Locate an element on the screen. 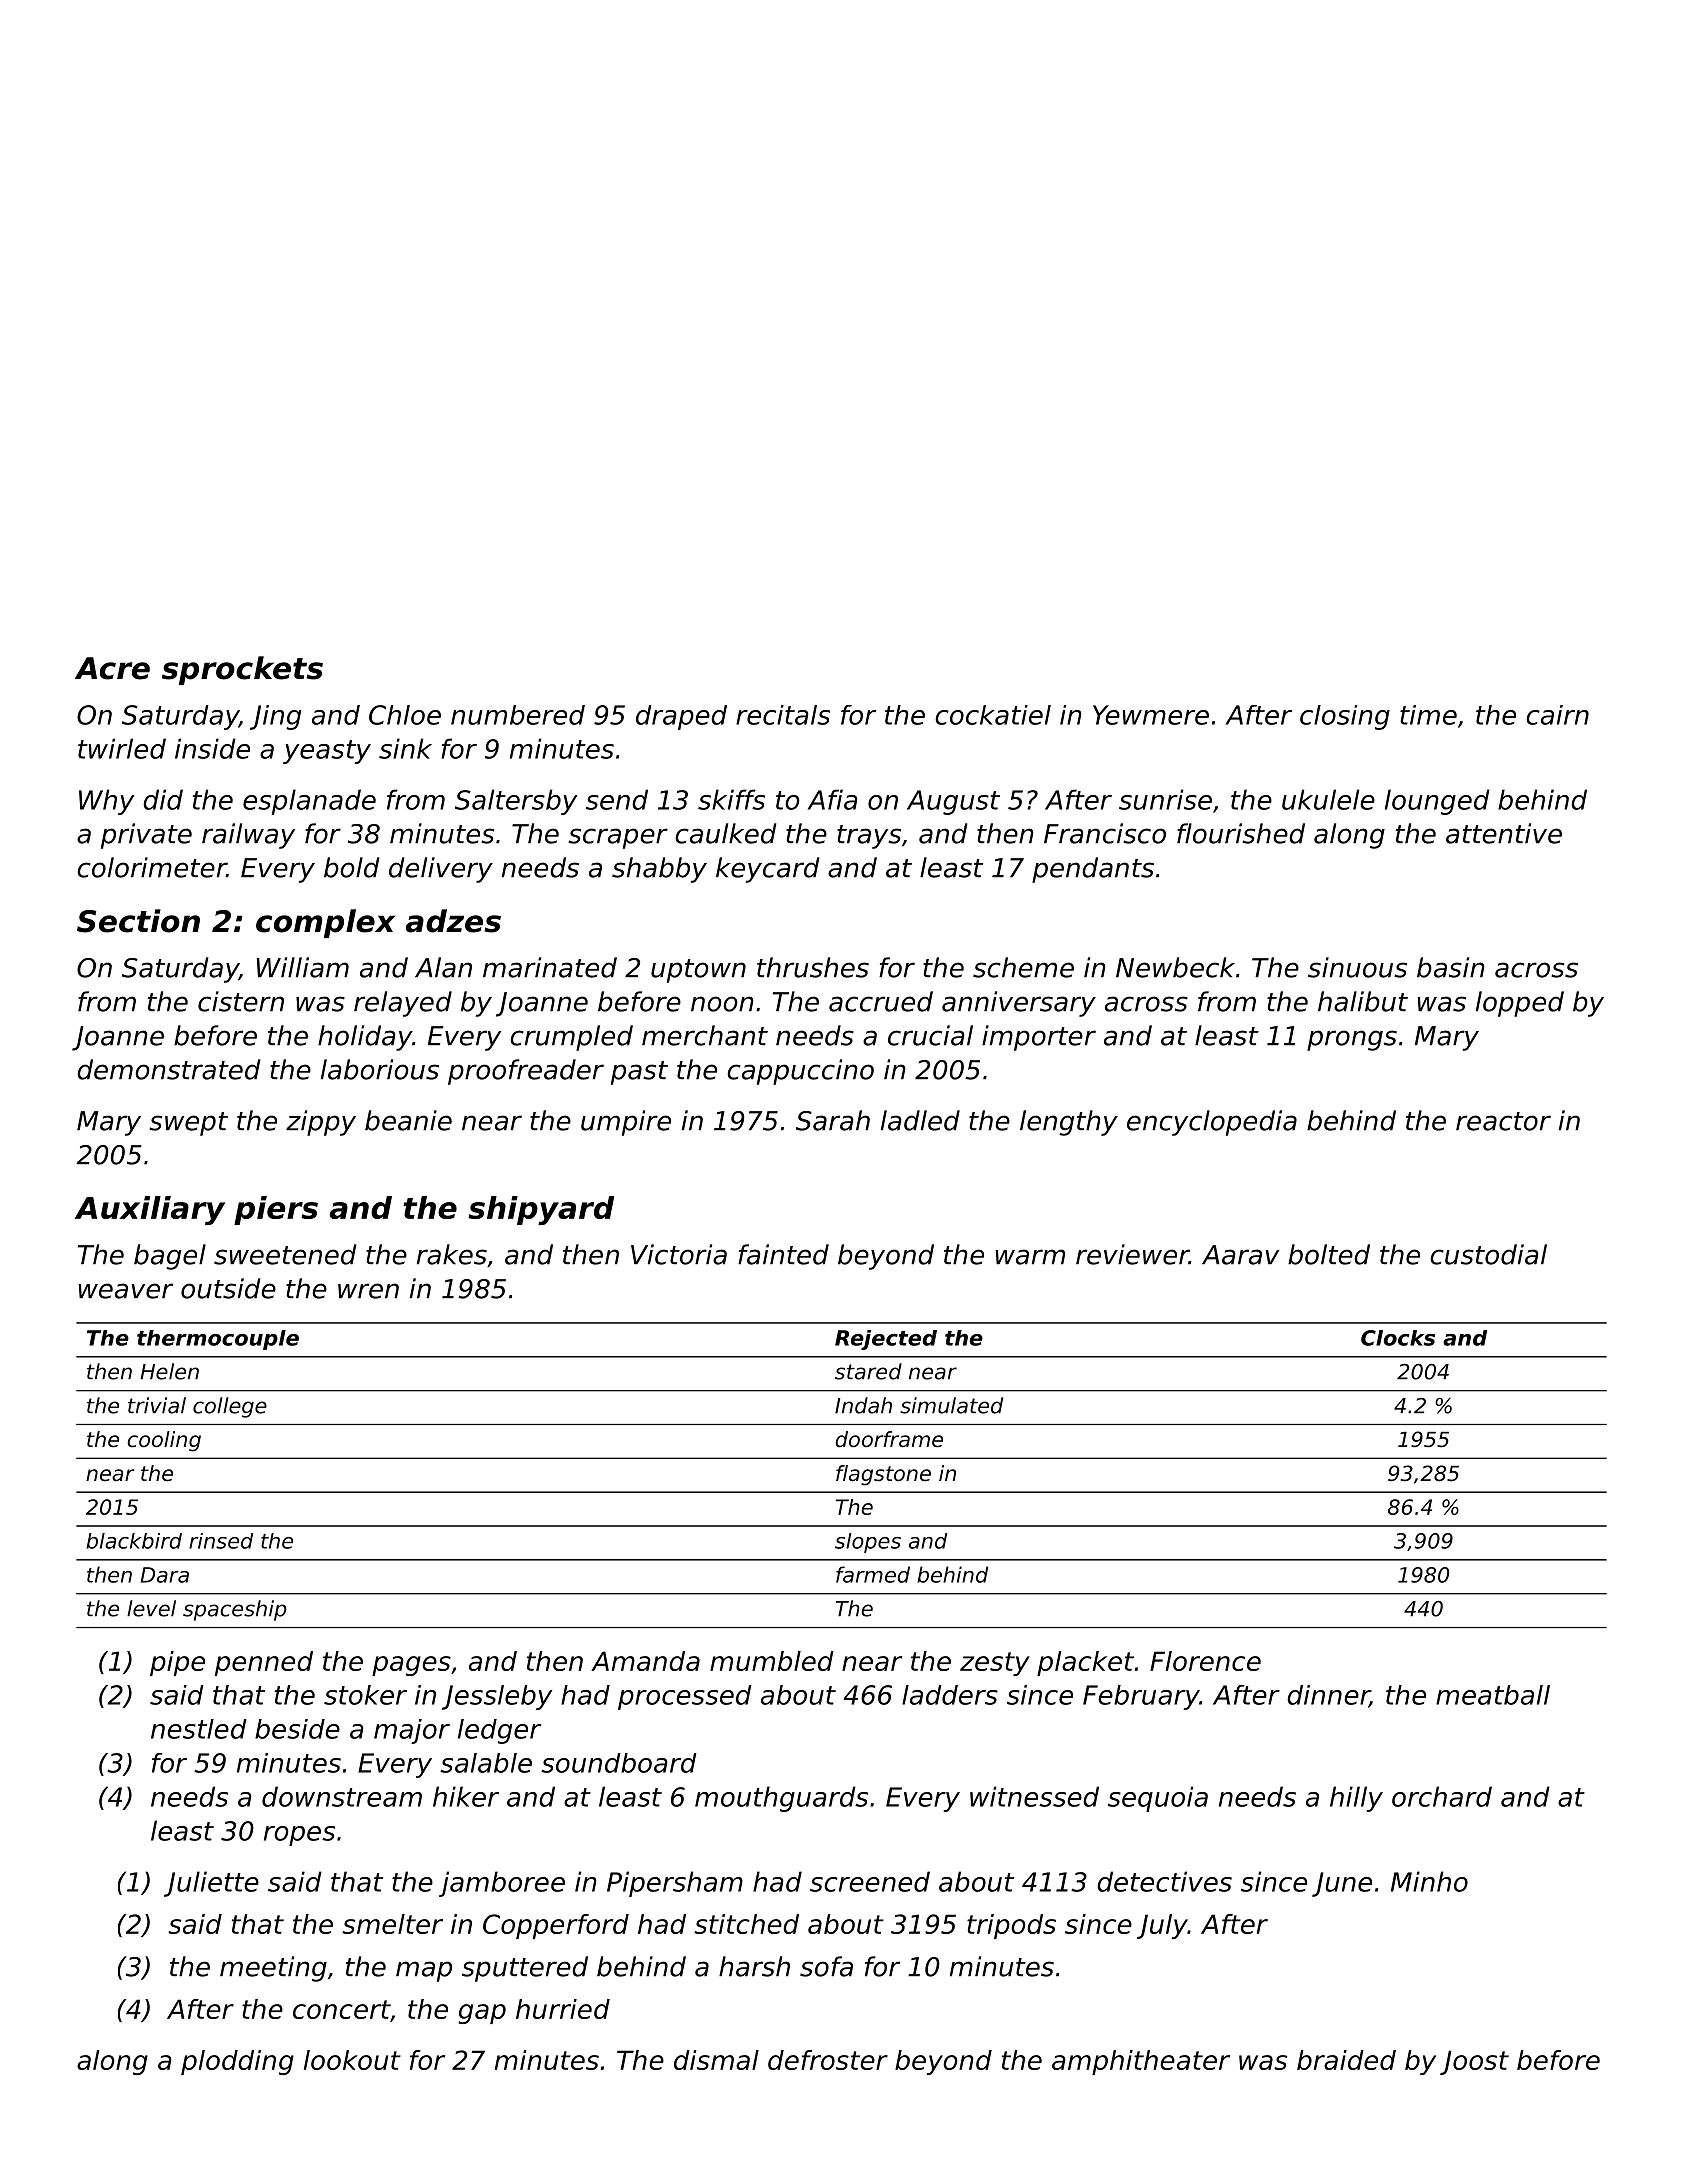 The image size is (1683, 2178). cairn is located at coordinates (1557, 715).
